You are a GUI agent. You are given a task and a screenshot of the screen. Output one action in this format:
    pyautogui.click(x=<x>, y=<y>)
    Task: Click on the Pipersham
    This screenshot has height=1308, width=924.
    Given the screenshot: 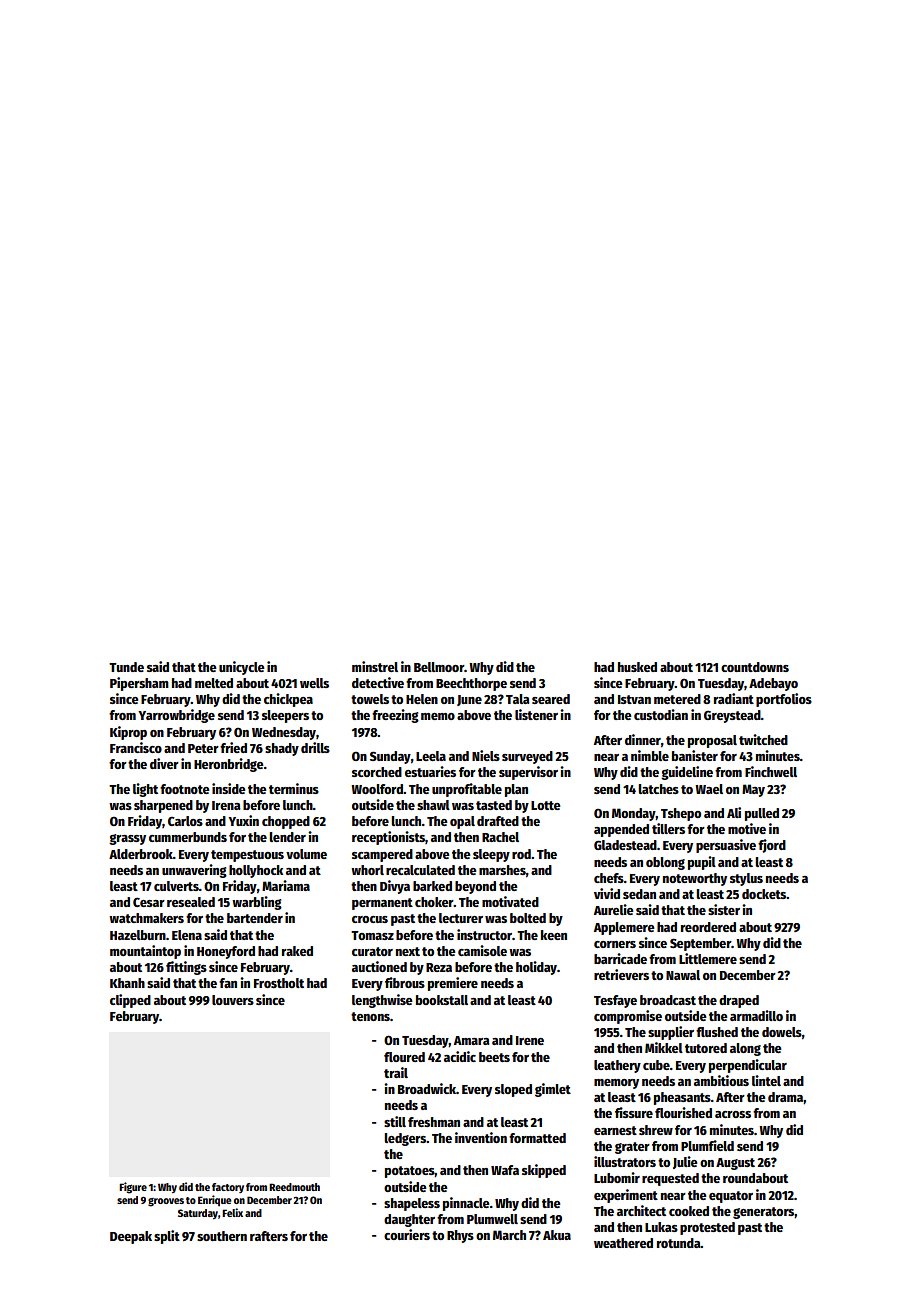 What is the action you would take?
    pyautogui.click(x=139, y=684)
